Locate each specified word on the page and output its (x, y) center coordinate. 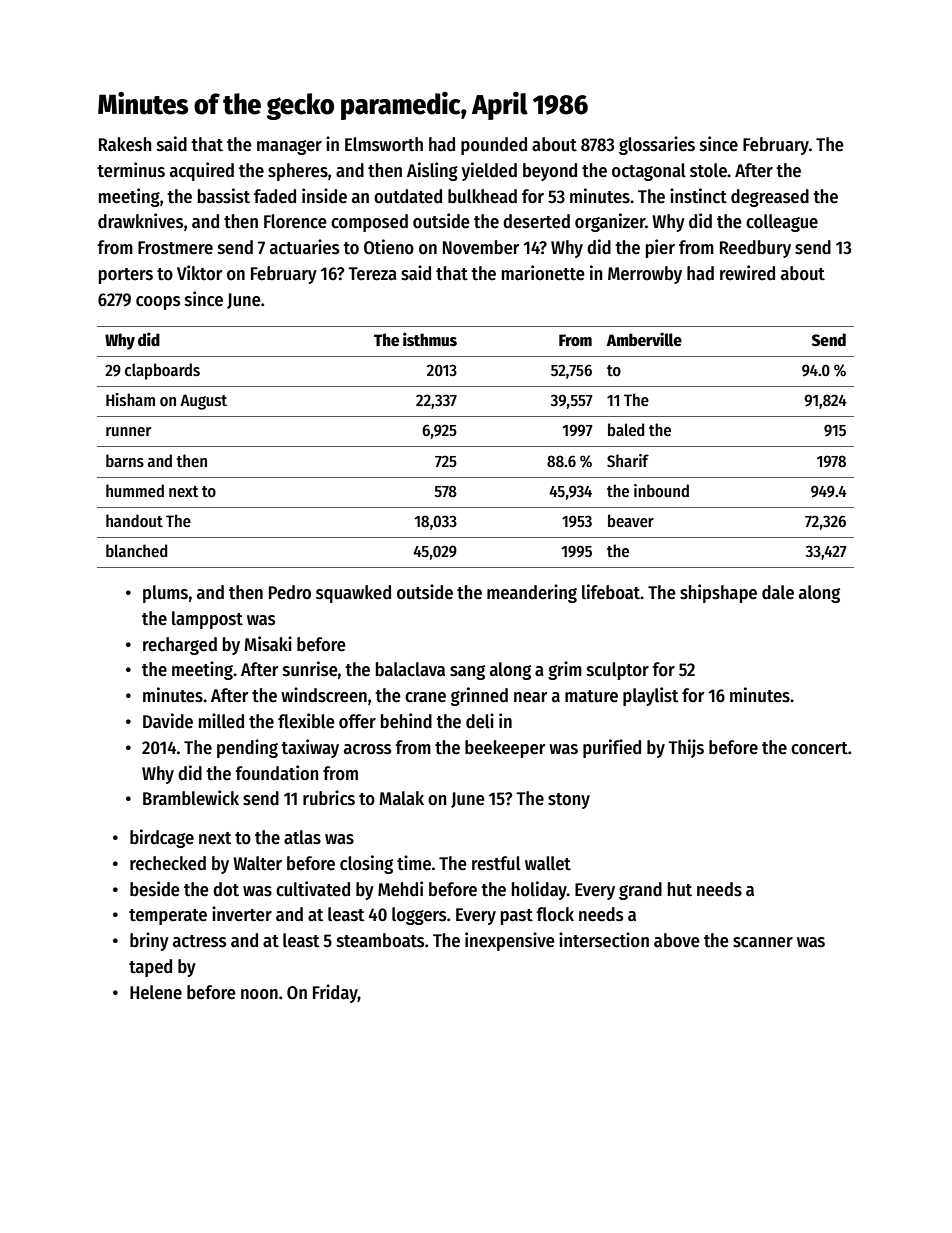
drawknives (140, 221)
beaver (631, 520)
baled (626, 429)
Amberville (644, 339)
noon (259, 994)
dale (778, 592)
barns (125, 460)
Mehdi (400, 889)
